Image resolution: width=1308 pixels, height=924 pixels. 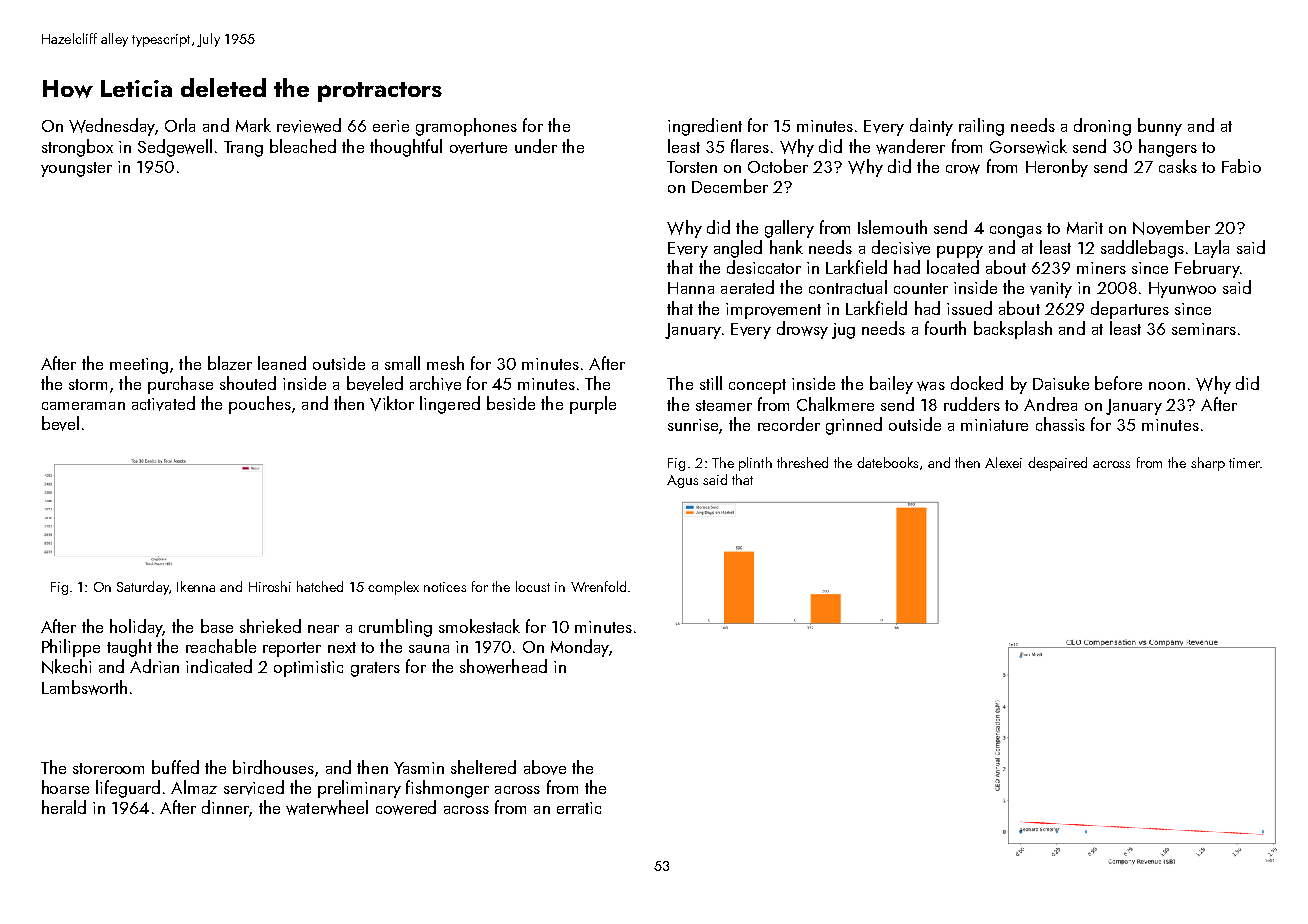 What do you see at coordinates (1061, 383) in the page?
I see `Daisuke` at bounding box center [1061, 383].
